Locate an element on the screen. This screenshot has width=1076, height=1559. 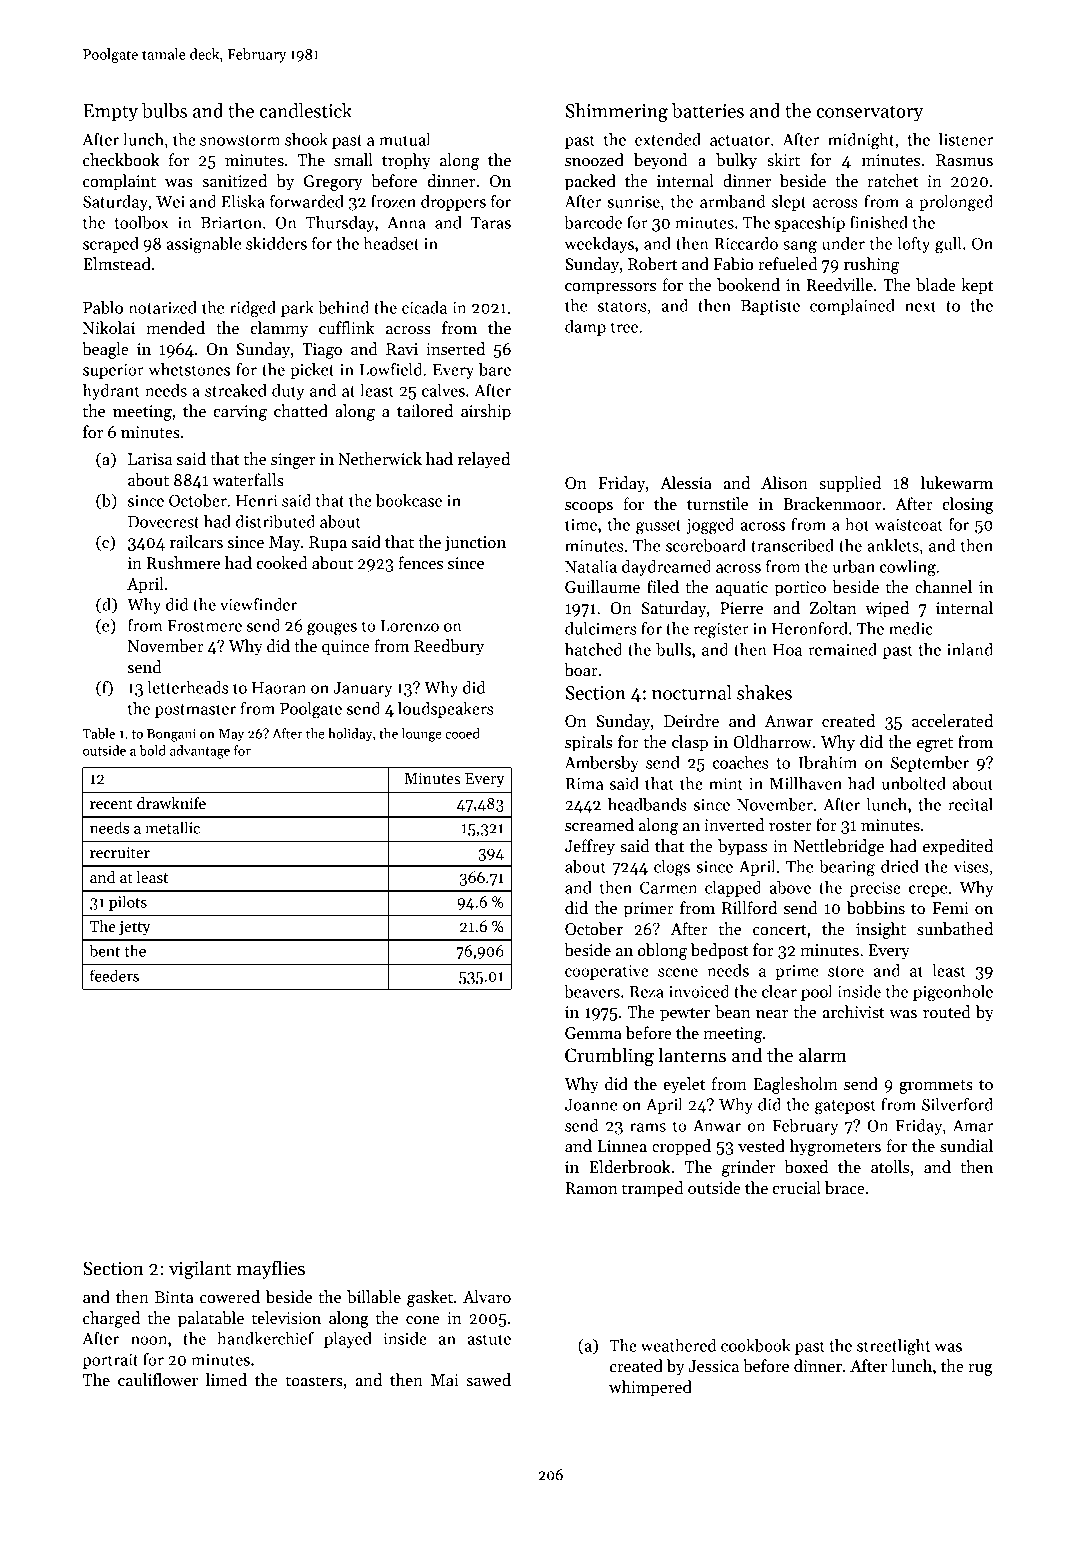
jetty is located at coordinates (135, 928).
